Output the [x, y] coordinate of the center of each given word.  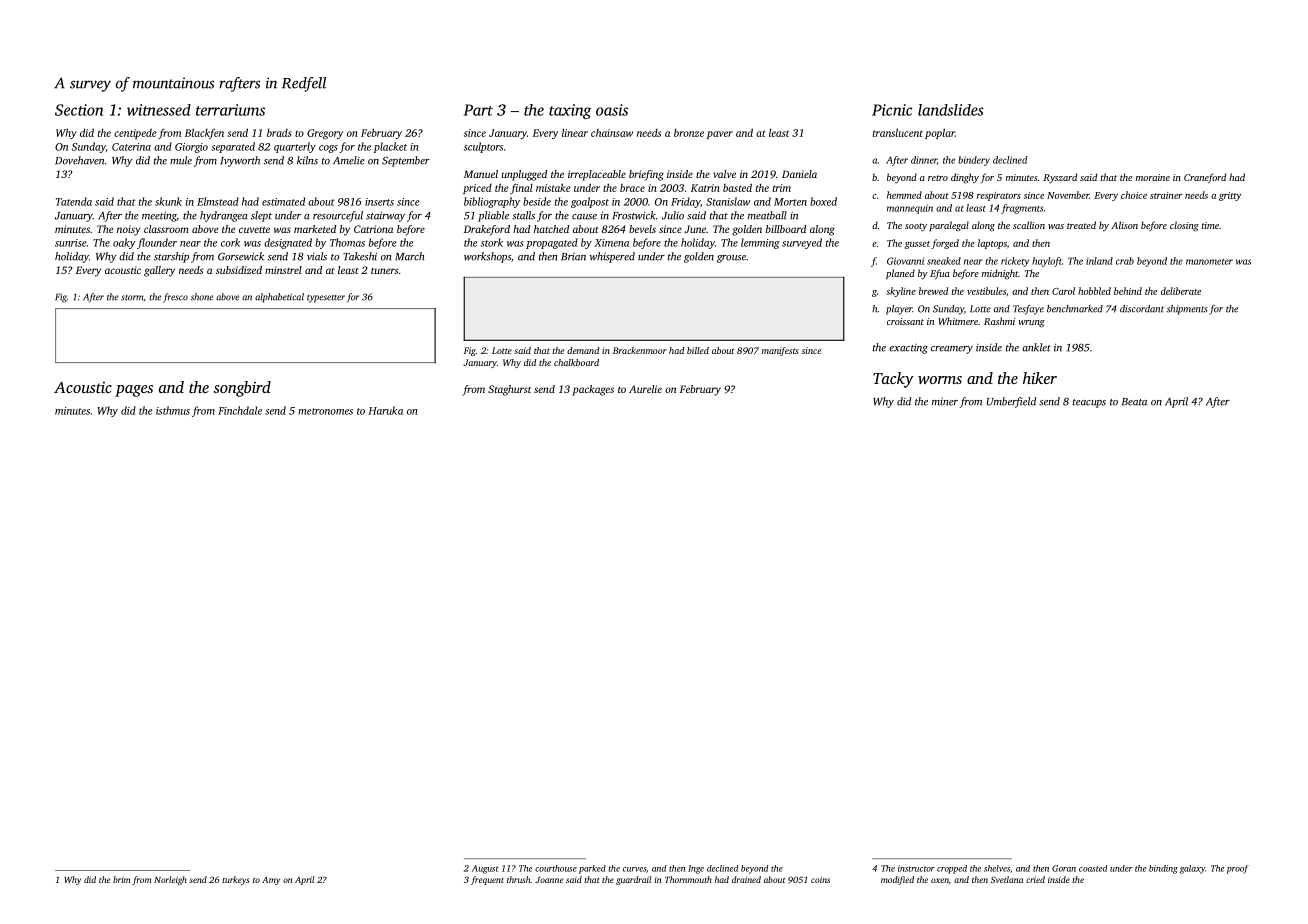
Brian [573, 257]
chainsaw [612, 133]
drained [746, 879]
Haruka [385, 410]
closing [1184, 226]
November [1068, 195]
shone [202, 297]
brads [279, 133]
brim [121, 879]
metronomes [325, 411]
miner [945, 402]
